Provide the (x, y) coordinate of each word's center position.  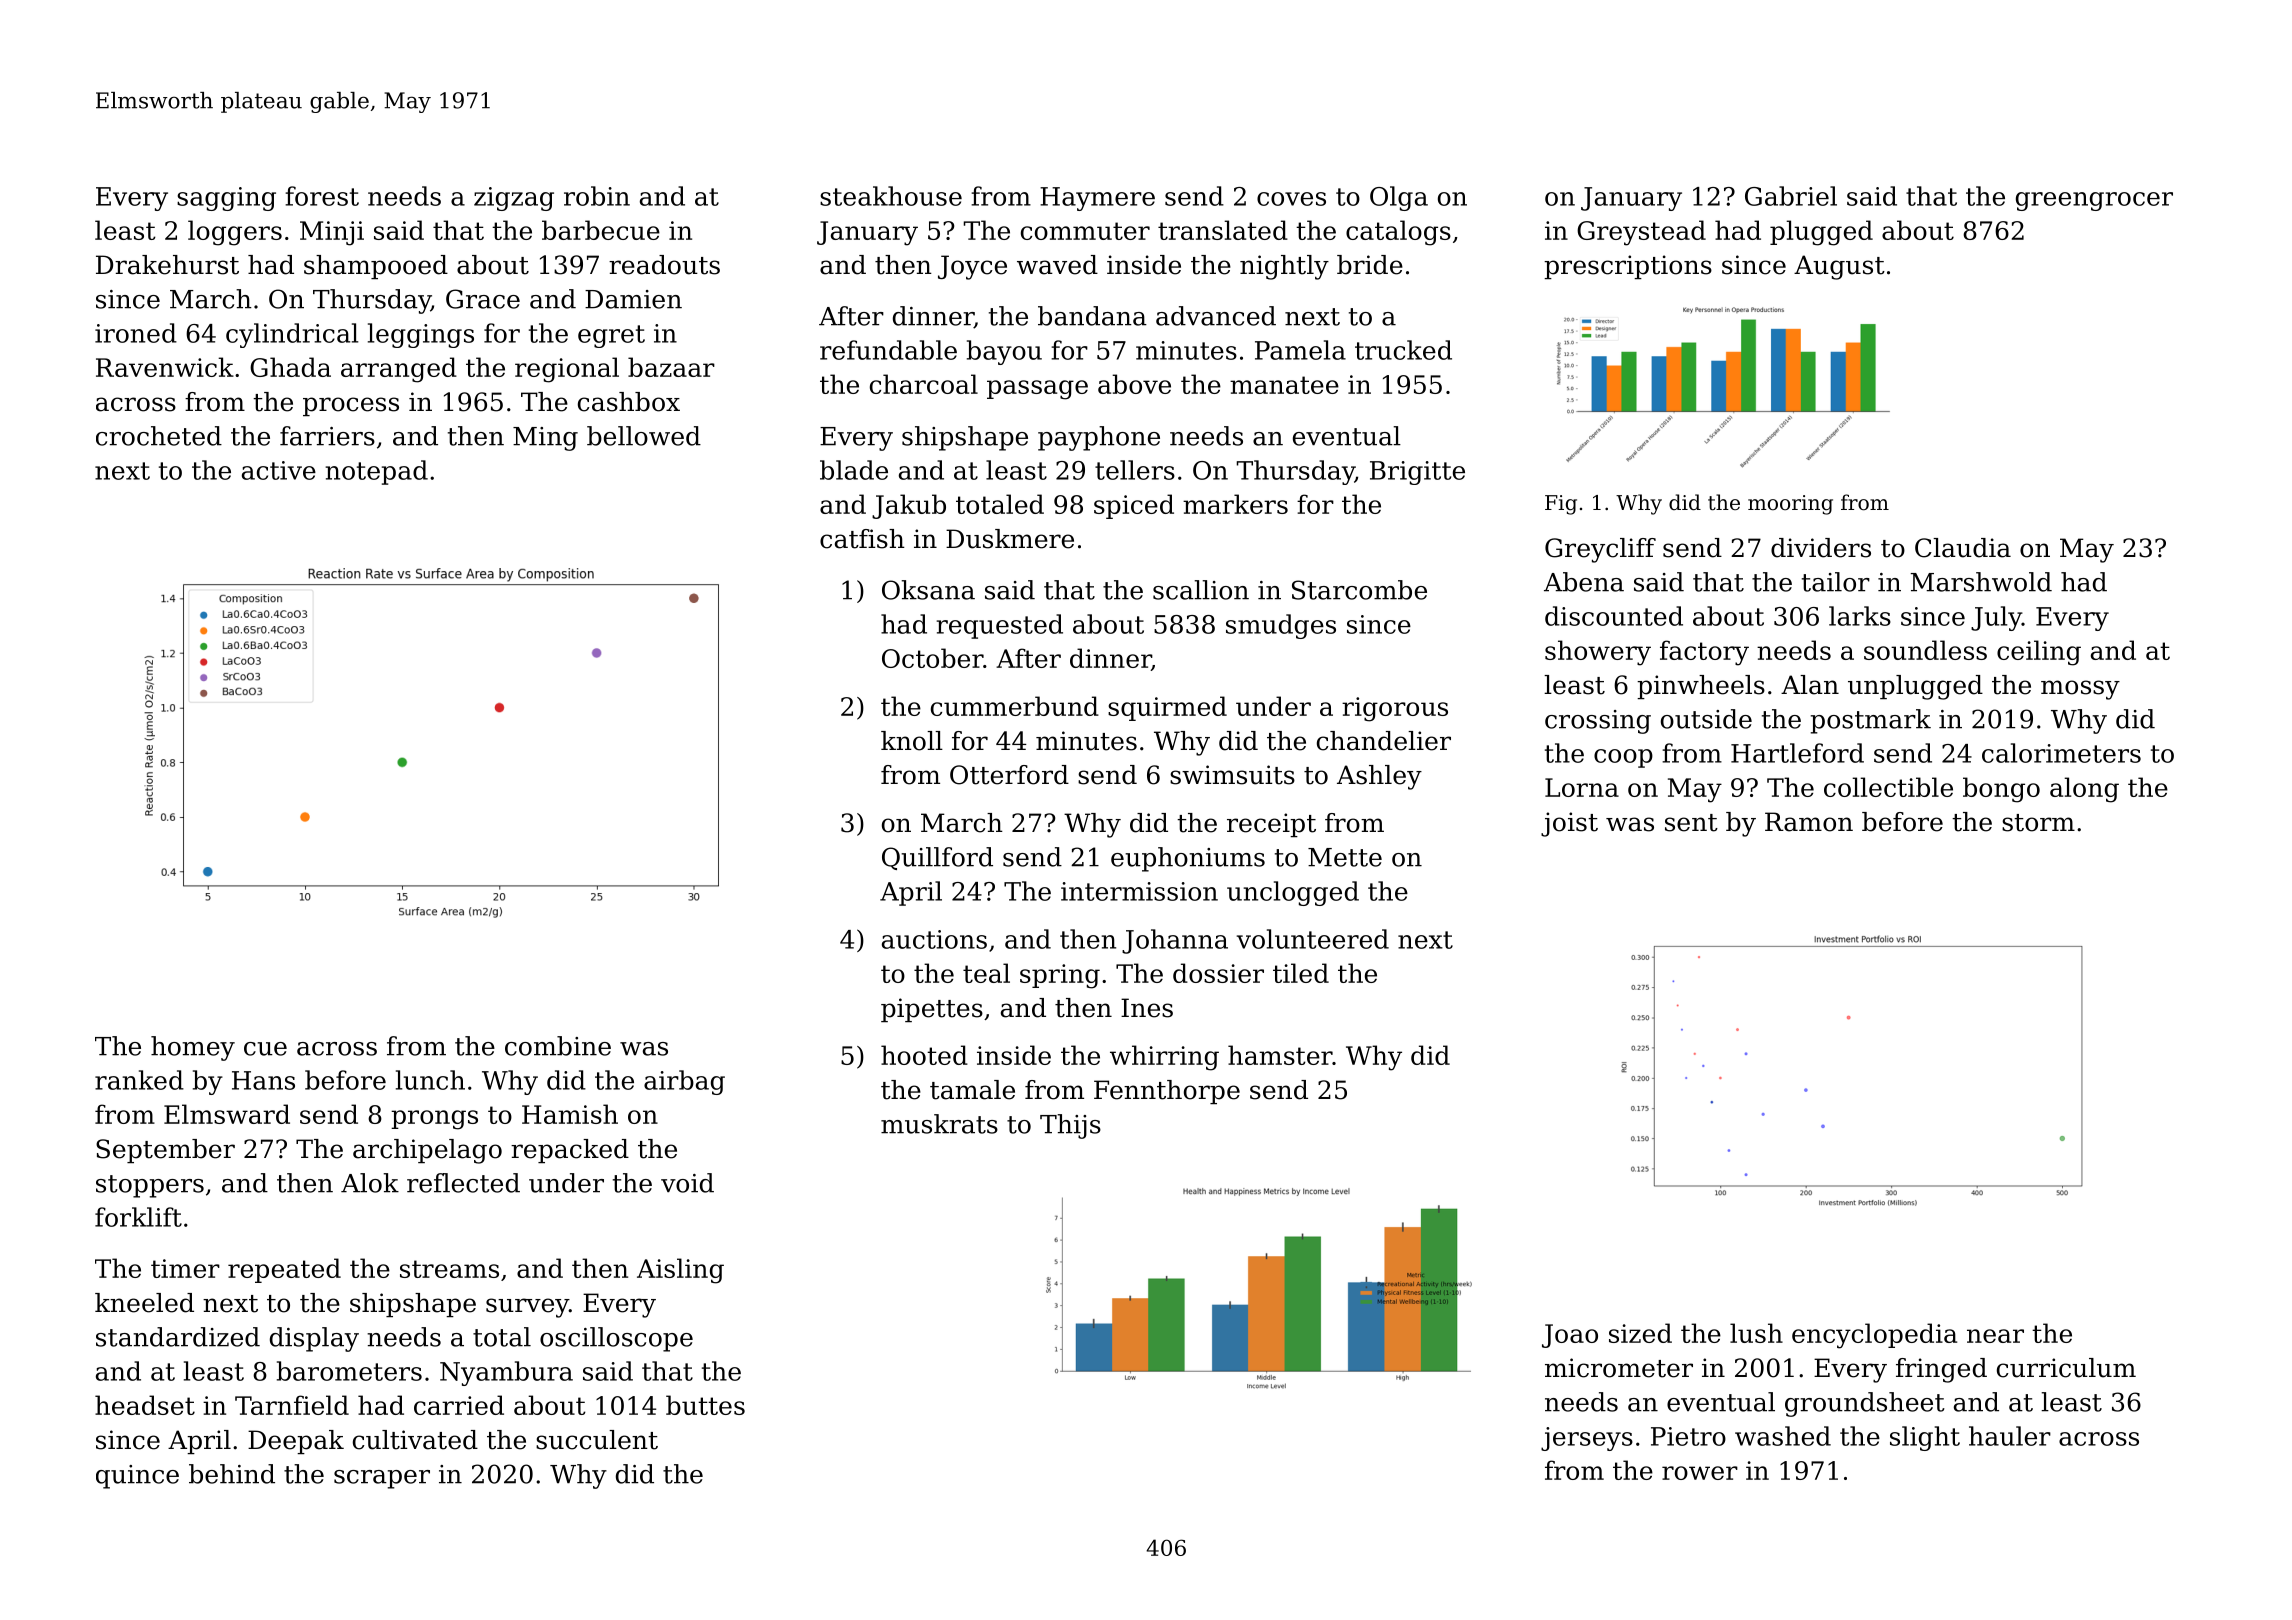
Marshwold (1981, 582)
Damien (633, 299)
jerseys (1587, 1439)
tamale (972, 1090)
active (279, 470)
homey (193, 1048)
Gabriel (1791, 196)
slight (1925, 1438)
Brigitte (1417, 473)
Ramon (1809, 822)
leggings (421, 335)
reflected (463, 1183)
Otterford (1009, 775)
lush (1756, 1333)
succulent (597, 1440)
